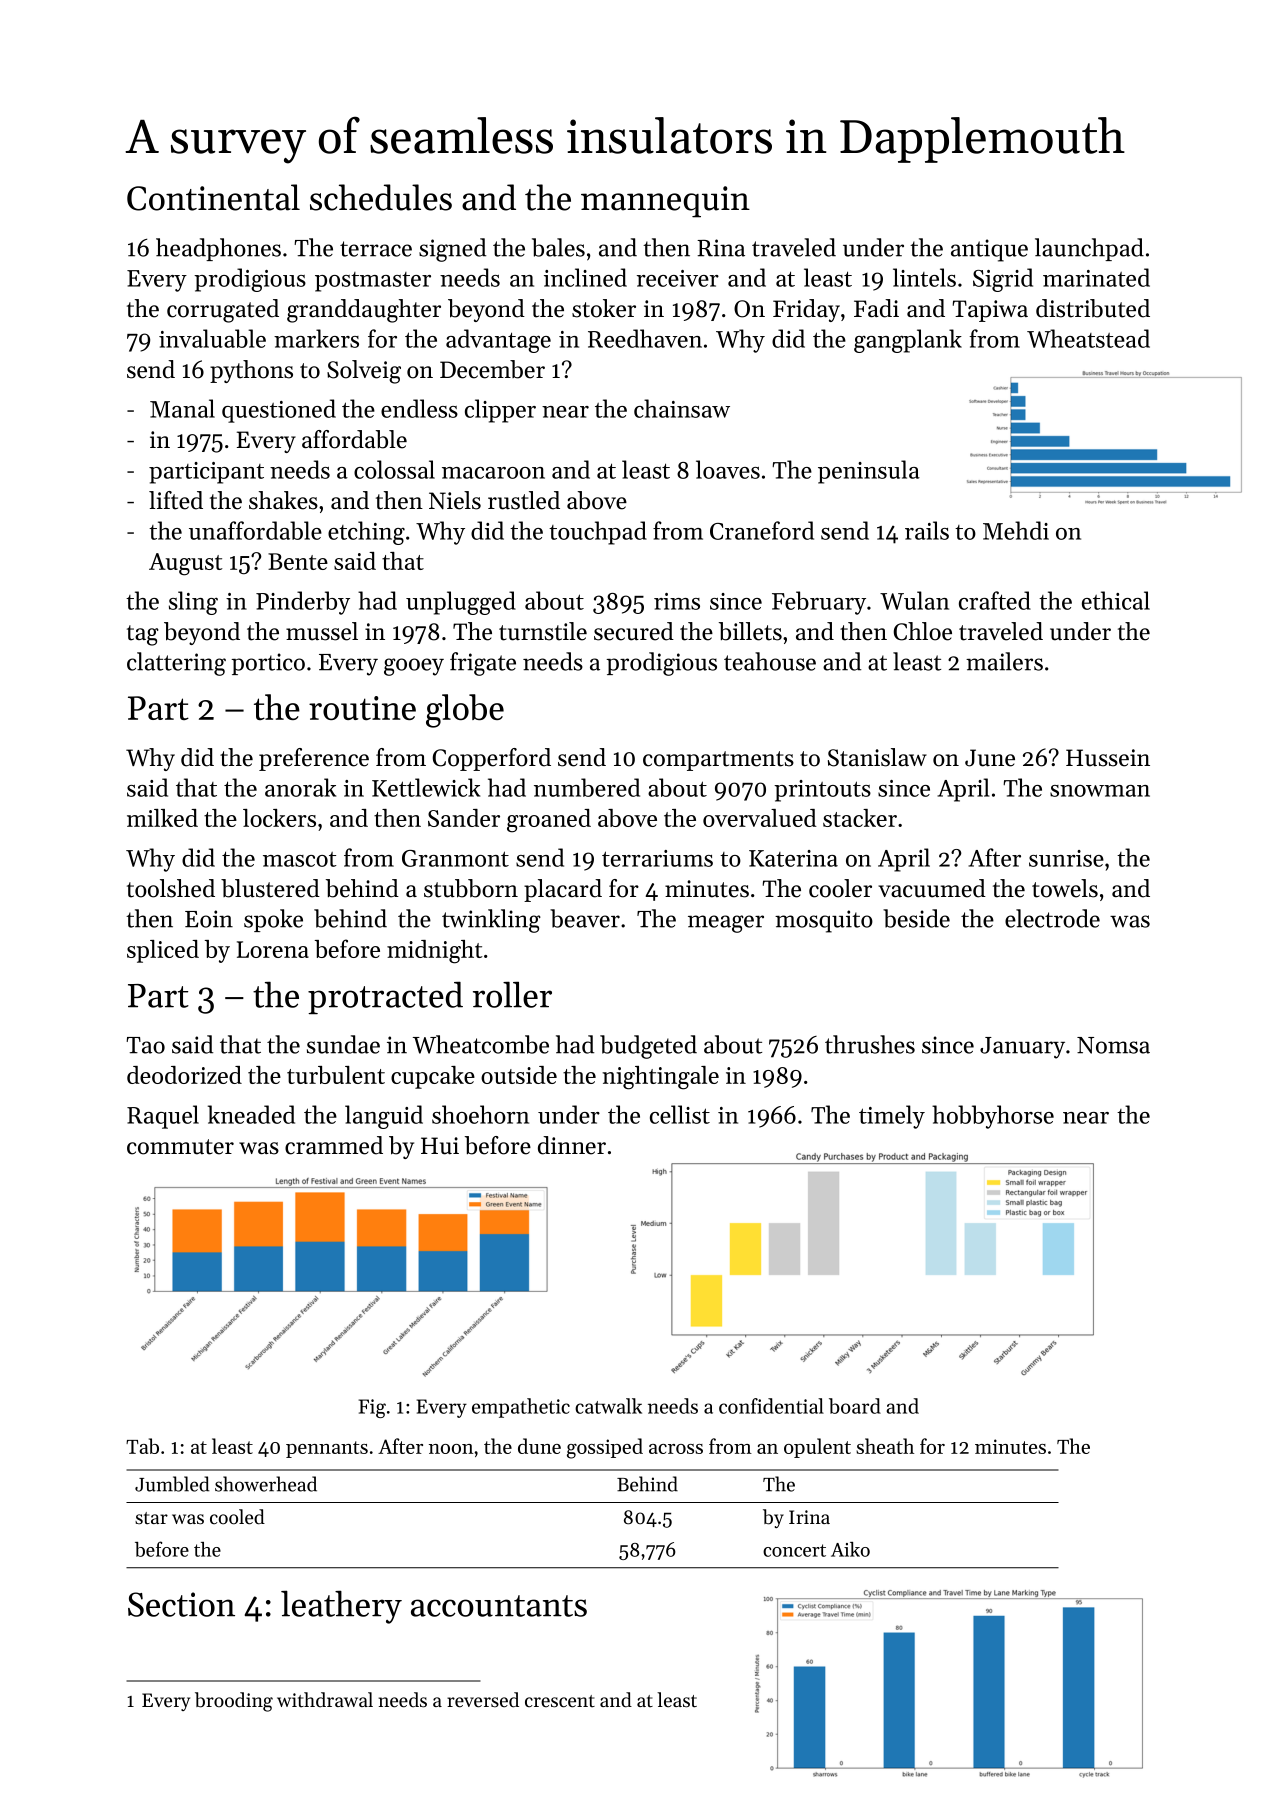 This document has height=1807, width=1277. What do you see at coordinates (680, 1114) in the document?
I see `cellist` at bounding box center [680, 1114].
